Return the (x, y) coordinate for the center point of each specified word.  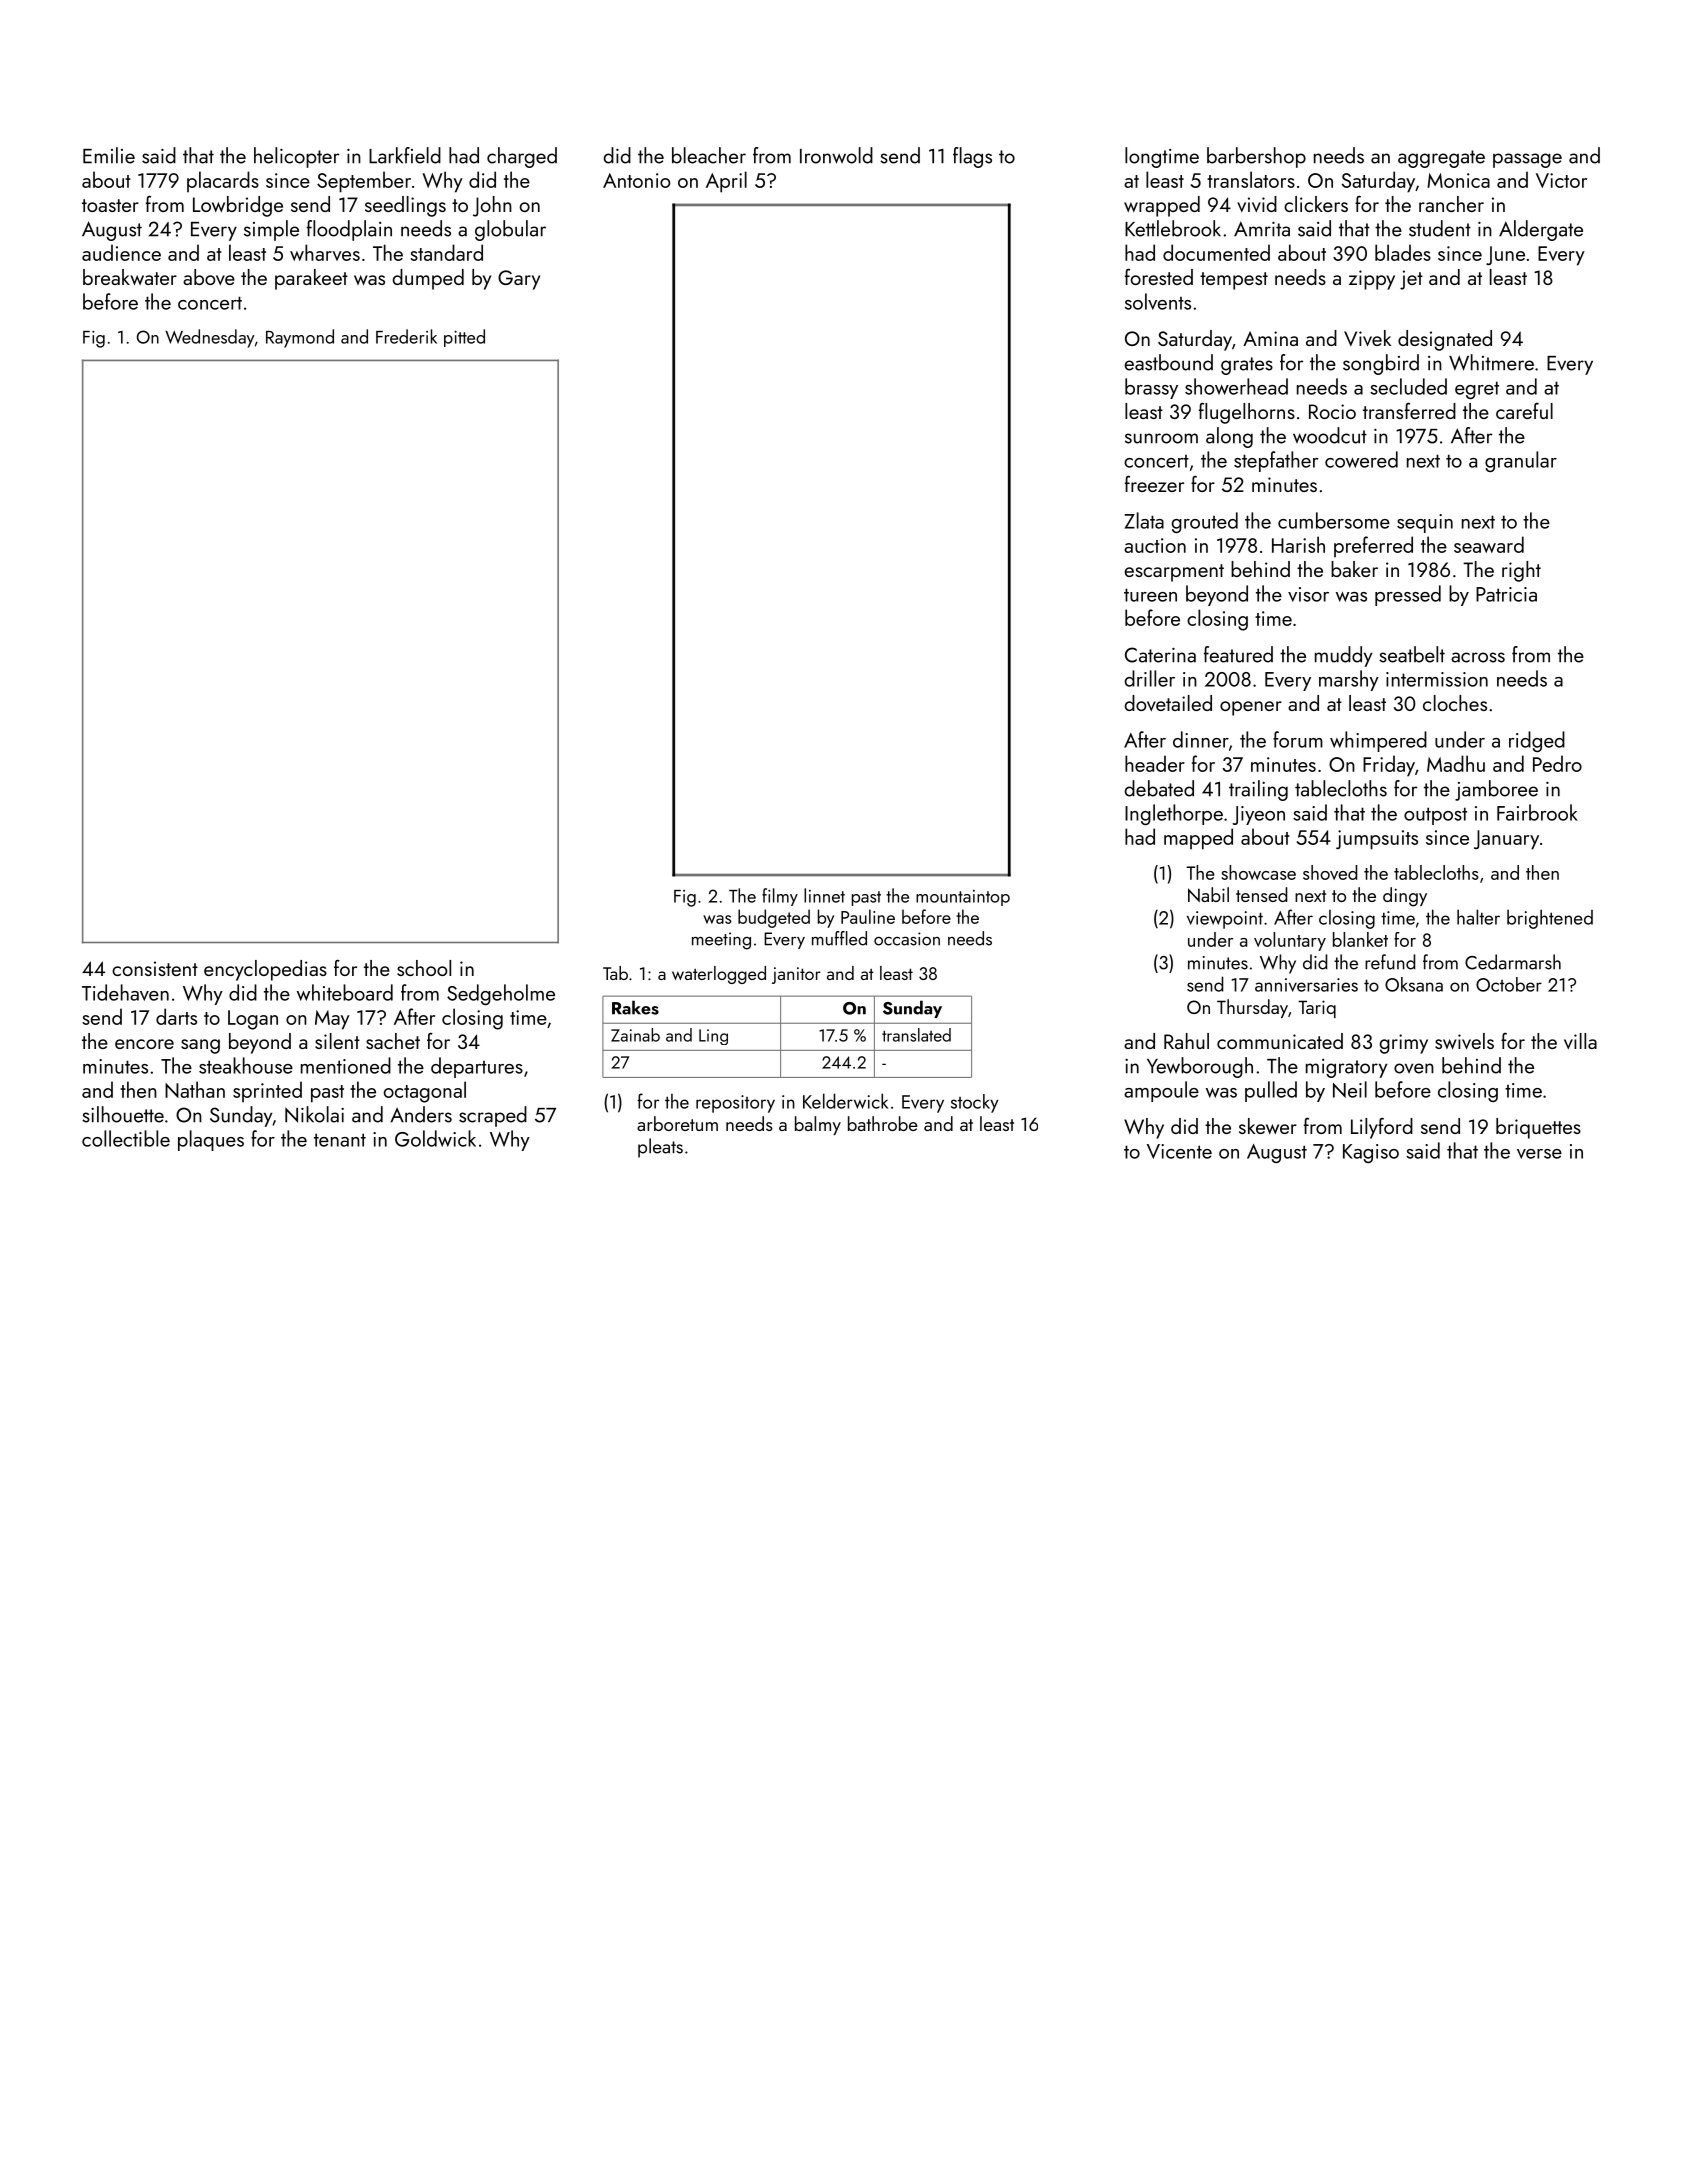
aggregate (1441, 159)
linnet (824, 895)
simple (271, 230)
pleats (660, 1148)
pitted (464, 338)
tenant (340, 1140)
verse (1539, 1154)
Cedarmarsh (1513, 962)
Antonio (636, 180)
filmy (780, 897)
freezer (1154, 483)
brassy (1151, 388)
